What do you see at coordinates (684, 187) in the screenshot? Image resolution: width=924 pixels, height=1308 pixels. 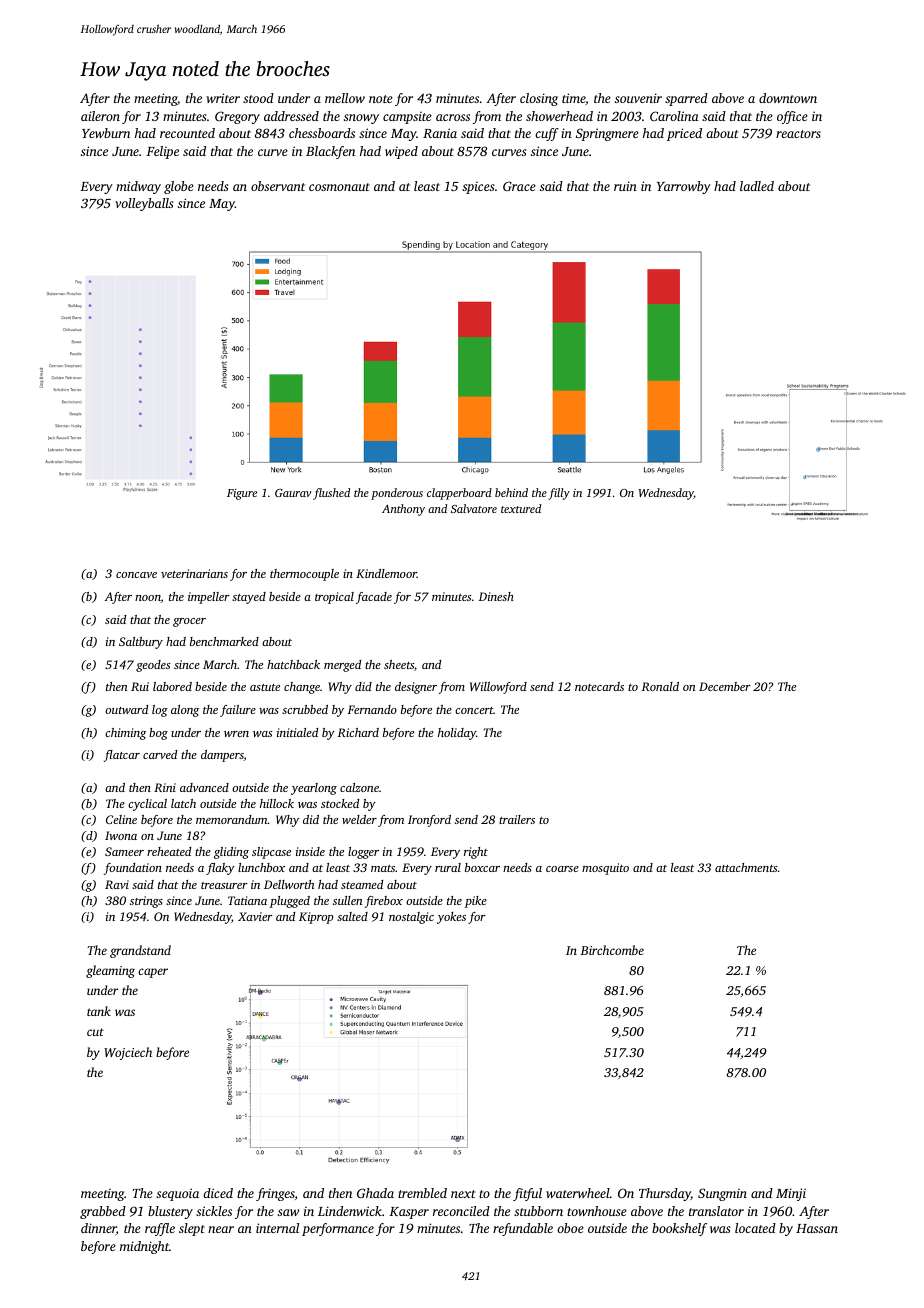 I see `Yarrowby` at bounding box center [684, 187].
